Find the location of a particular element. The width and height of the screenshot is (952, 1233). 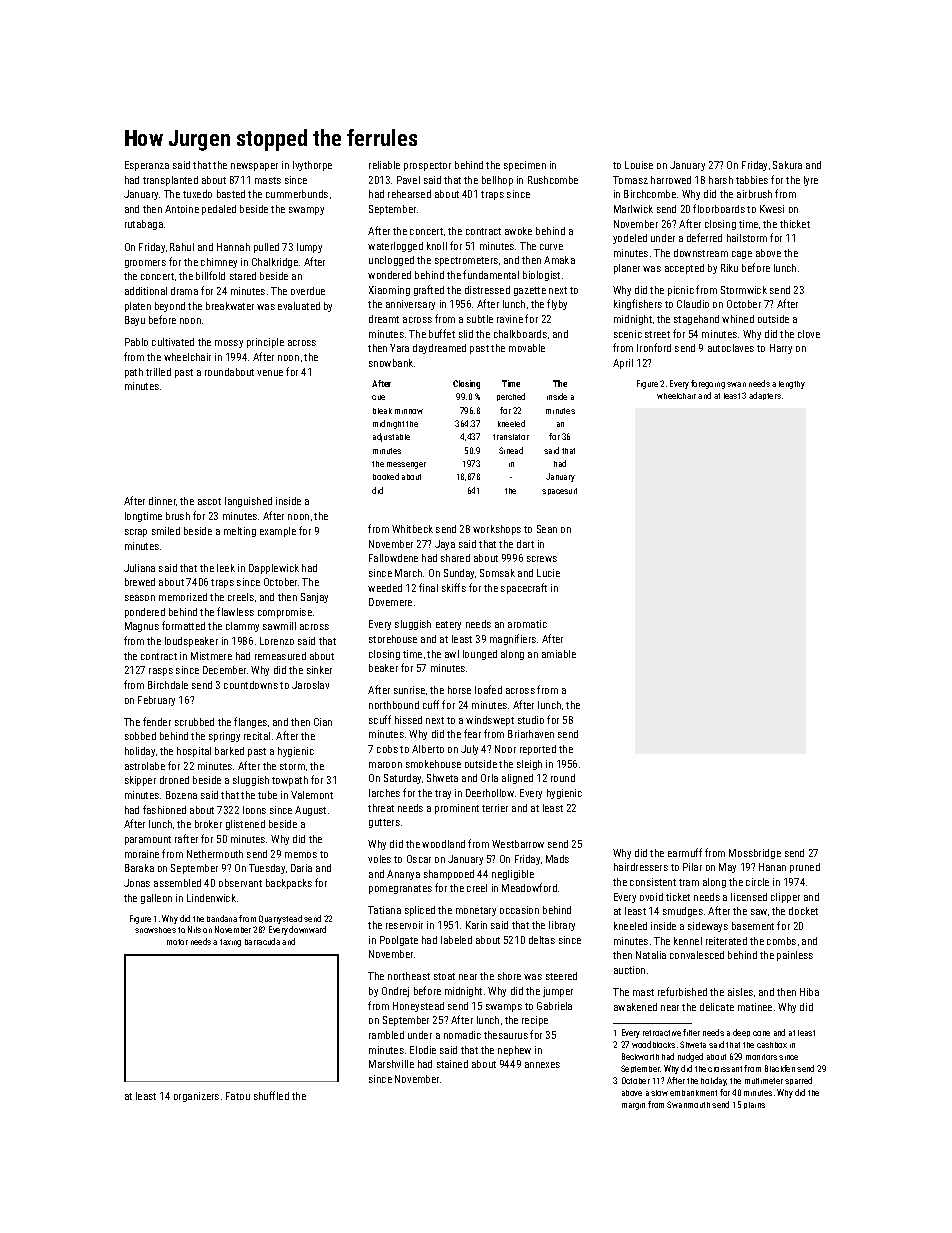

pomegranates is located at coordinates (400, 889).
